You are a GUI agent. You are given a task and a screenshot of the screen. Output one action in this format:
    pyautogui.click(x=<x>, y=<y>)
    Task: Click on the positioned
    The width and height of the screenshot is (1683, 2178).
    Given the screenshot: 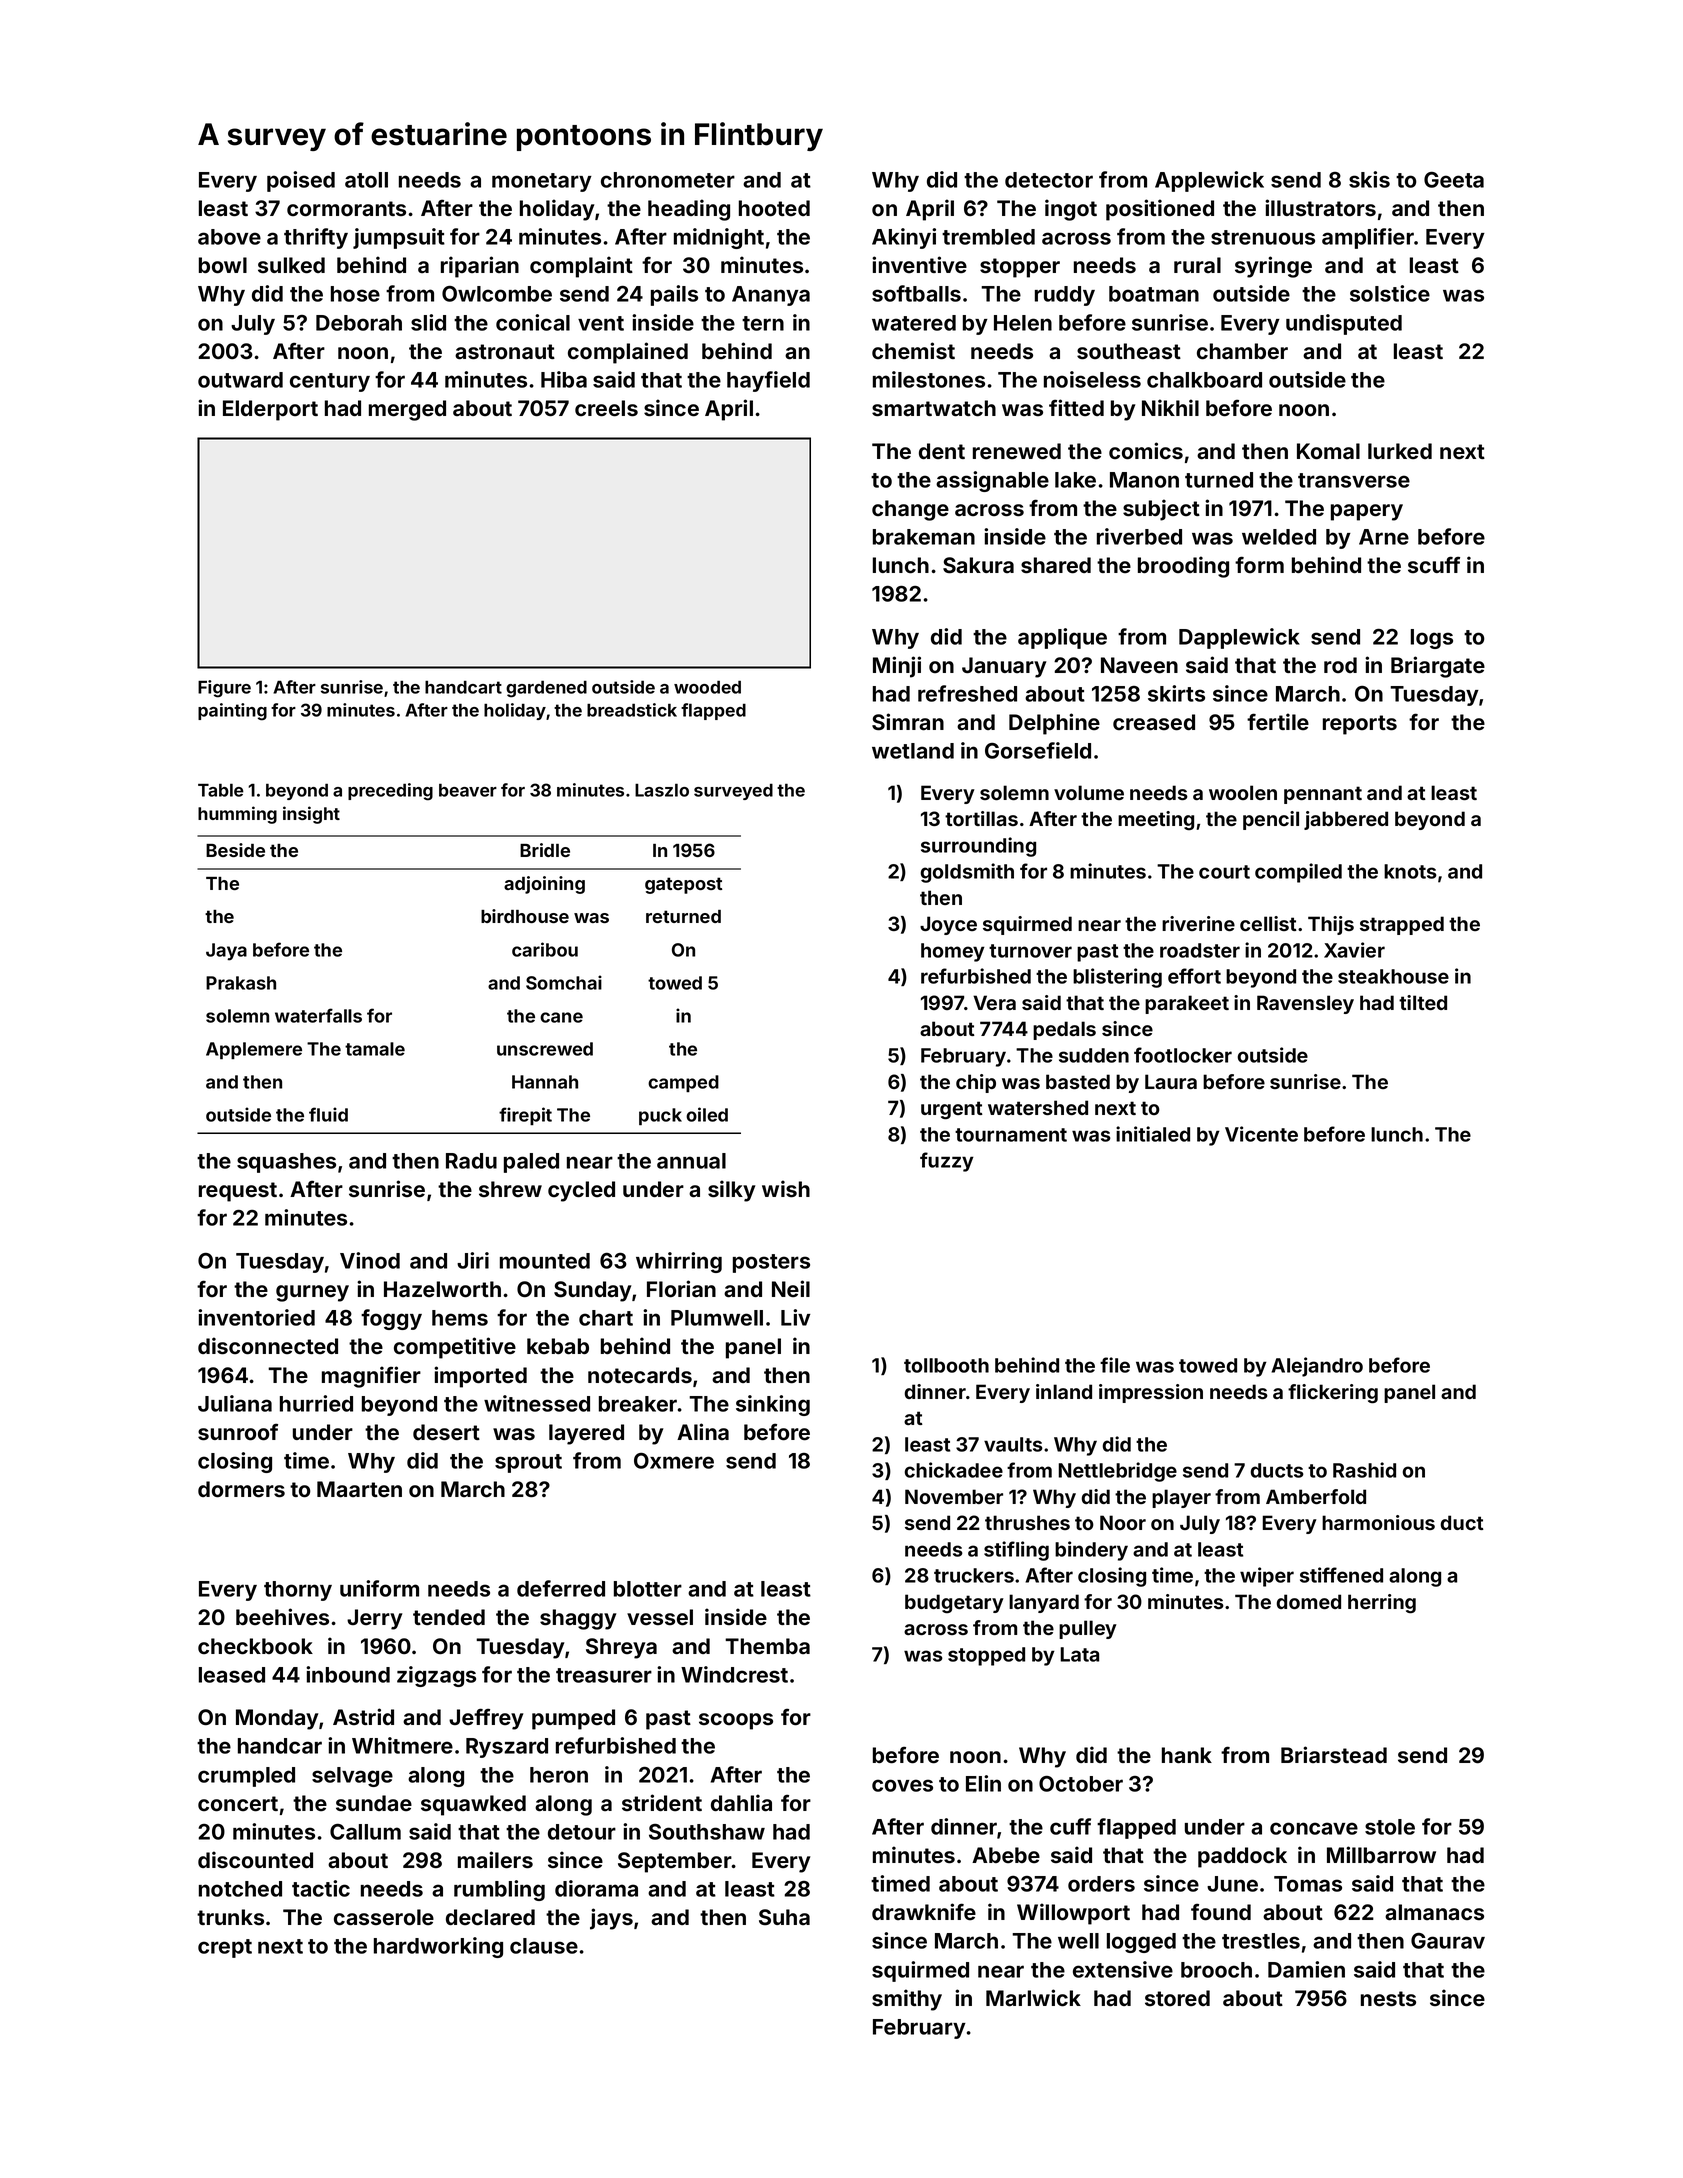 What is the action you would take?
    pyautogui.click(x=1160, y=210)
